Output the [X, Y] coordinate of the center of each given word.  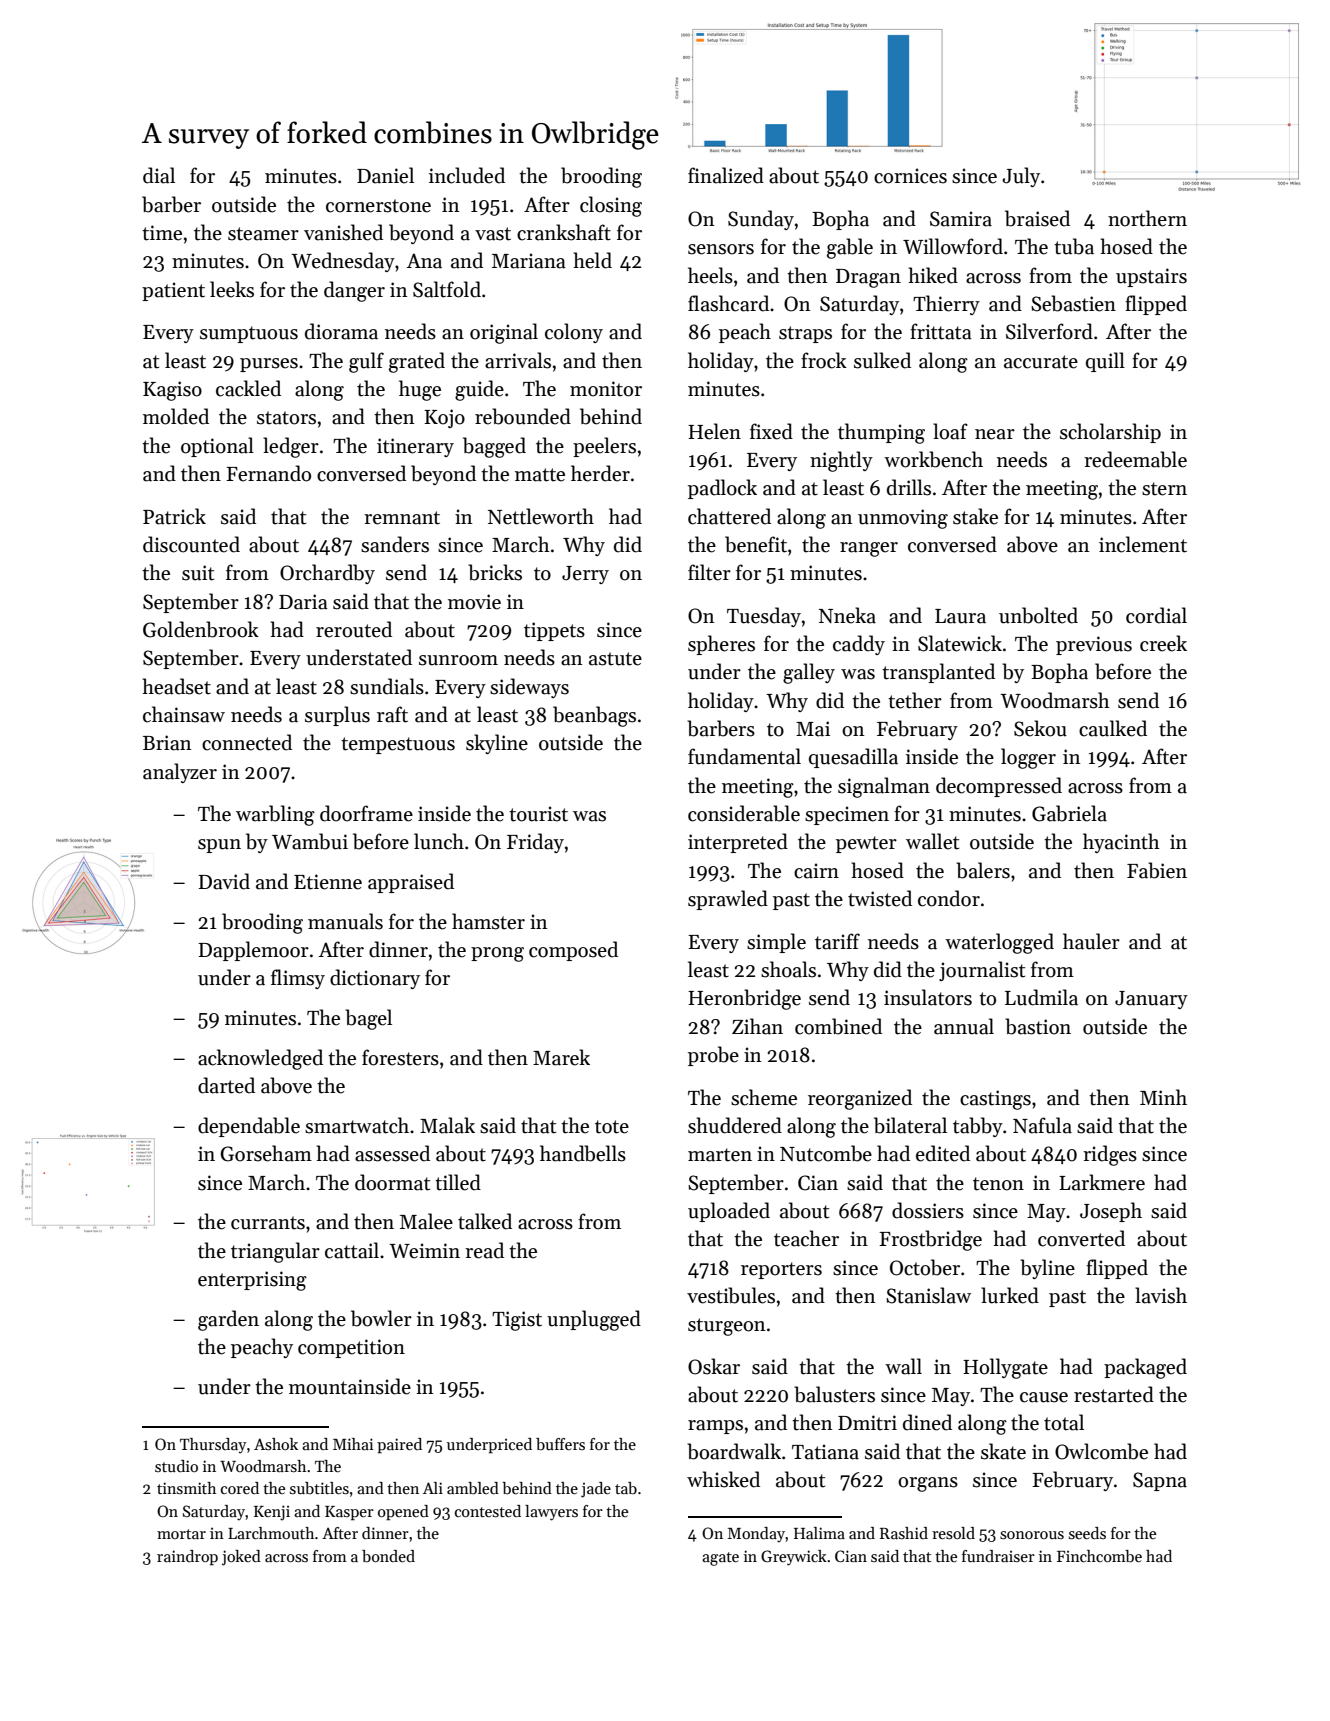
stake [975, 516]
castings [995, 1100]
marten [720, 1155]
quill [1105, 362]
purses [269, 365]
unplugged [594, 1320]
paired [399, 1446]
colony [574, 333]
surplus [337, 716]
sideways [529, 688]
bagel [368, 1019]
